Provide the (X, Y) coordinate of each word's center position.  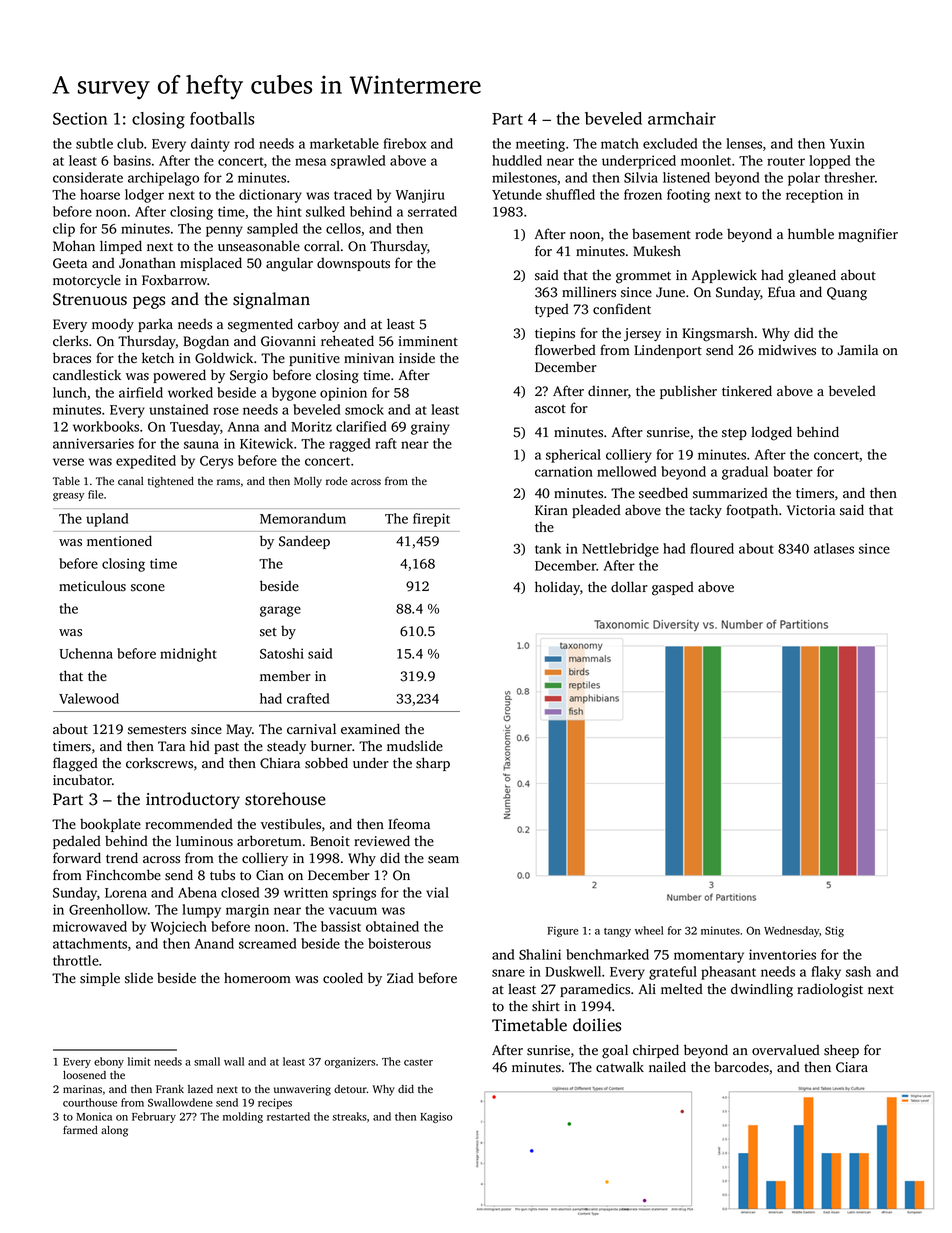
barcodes (741, 1067)
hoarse (100, 194)
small (207, 1061)
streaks (350, 1116)
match (620, 143)
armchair (682, 118)
